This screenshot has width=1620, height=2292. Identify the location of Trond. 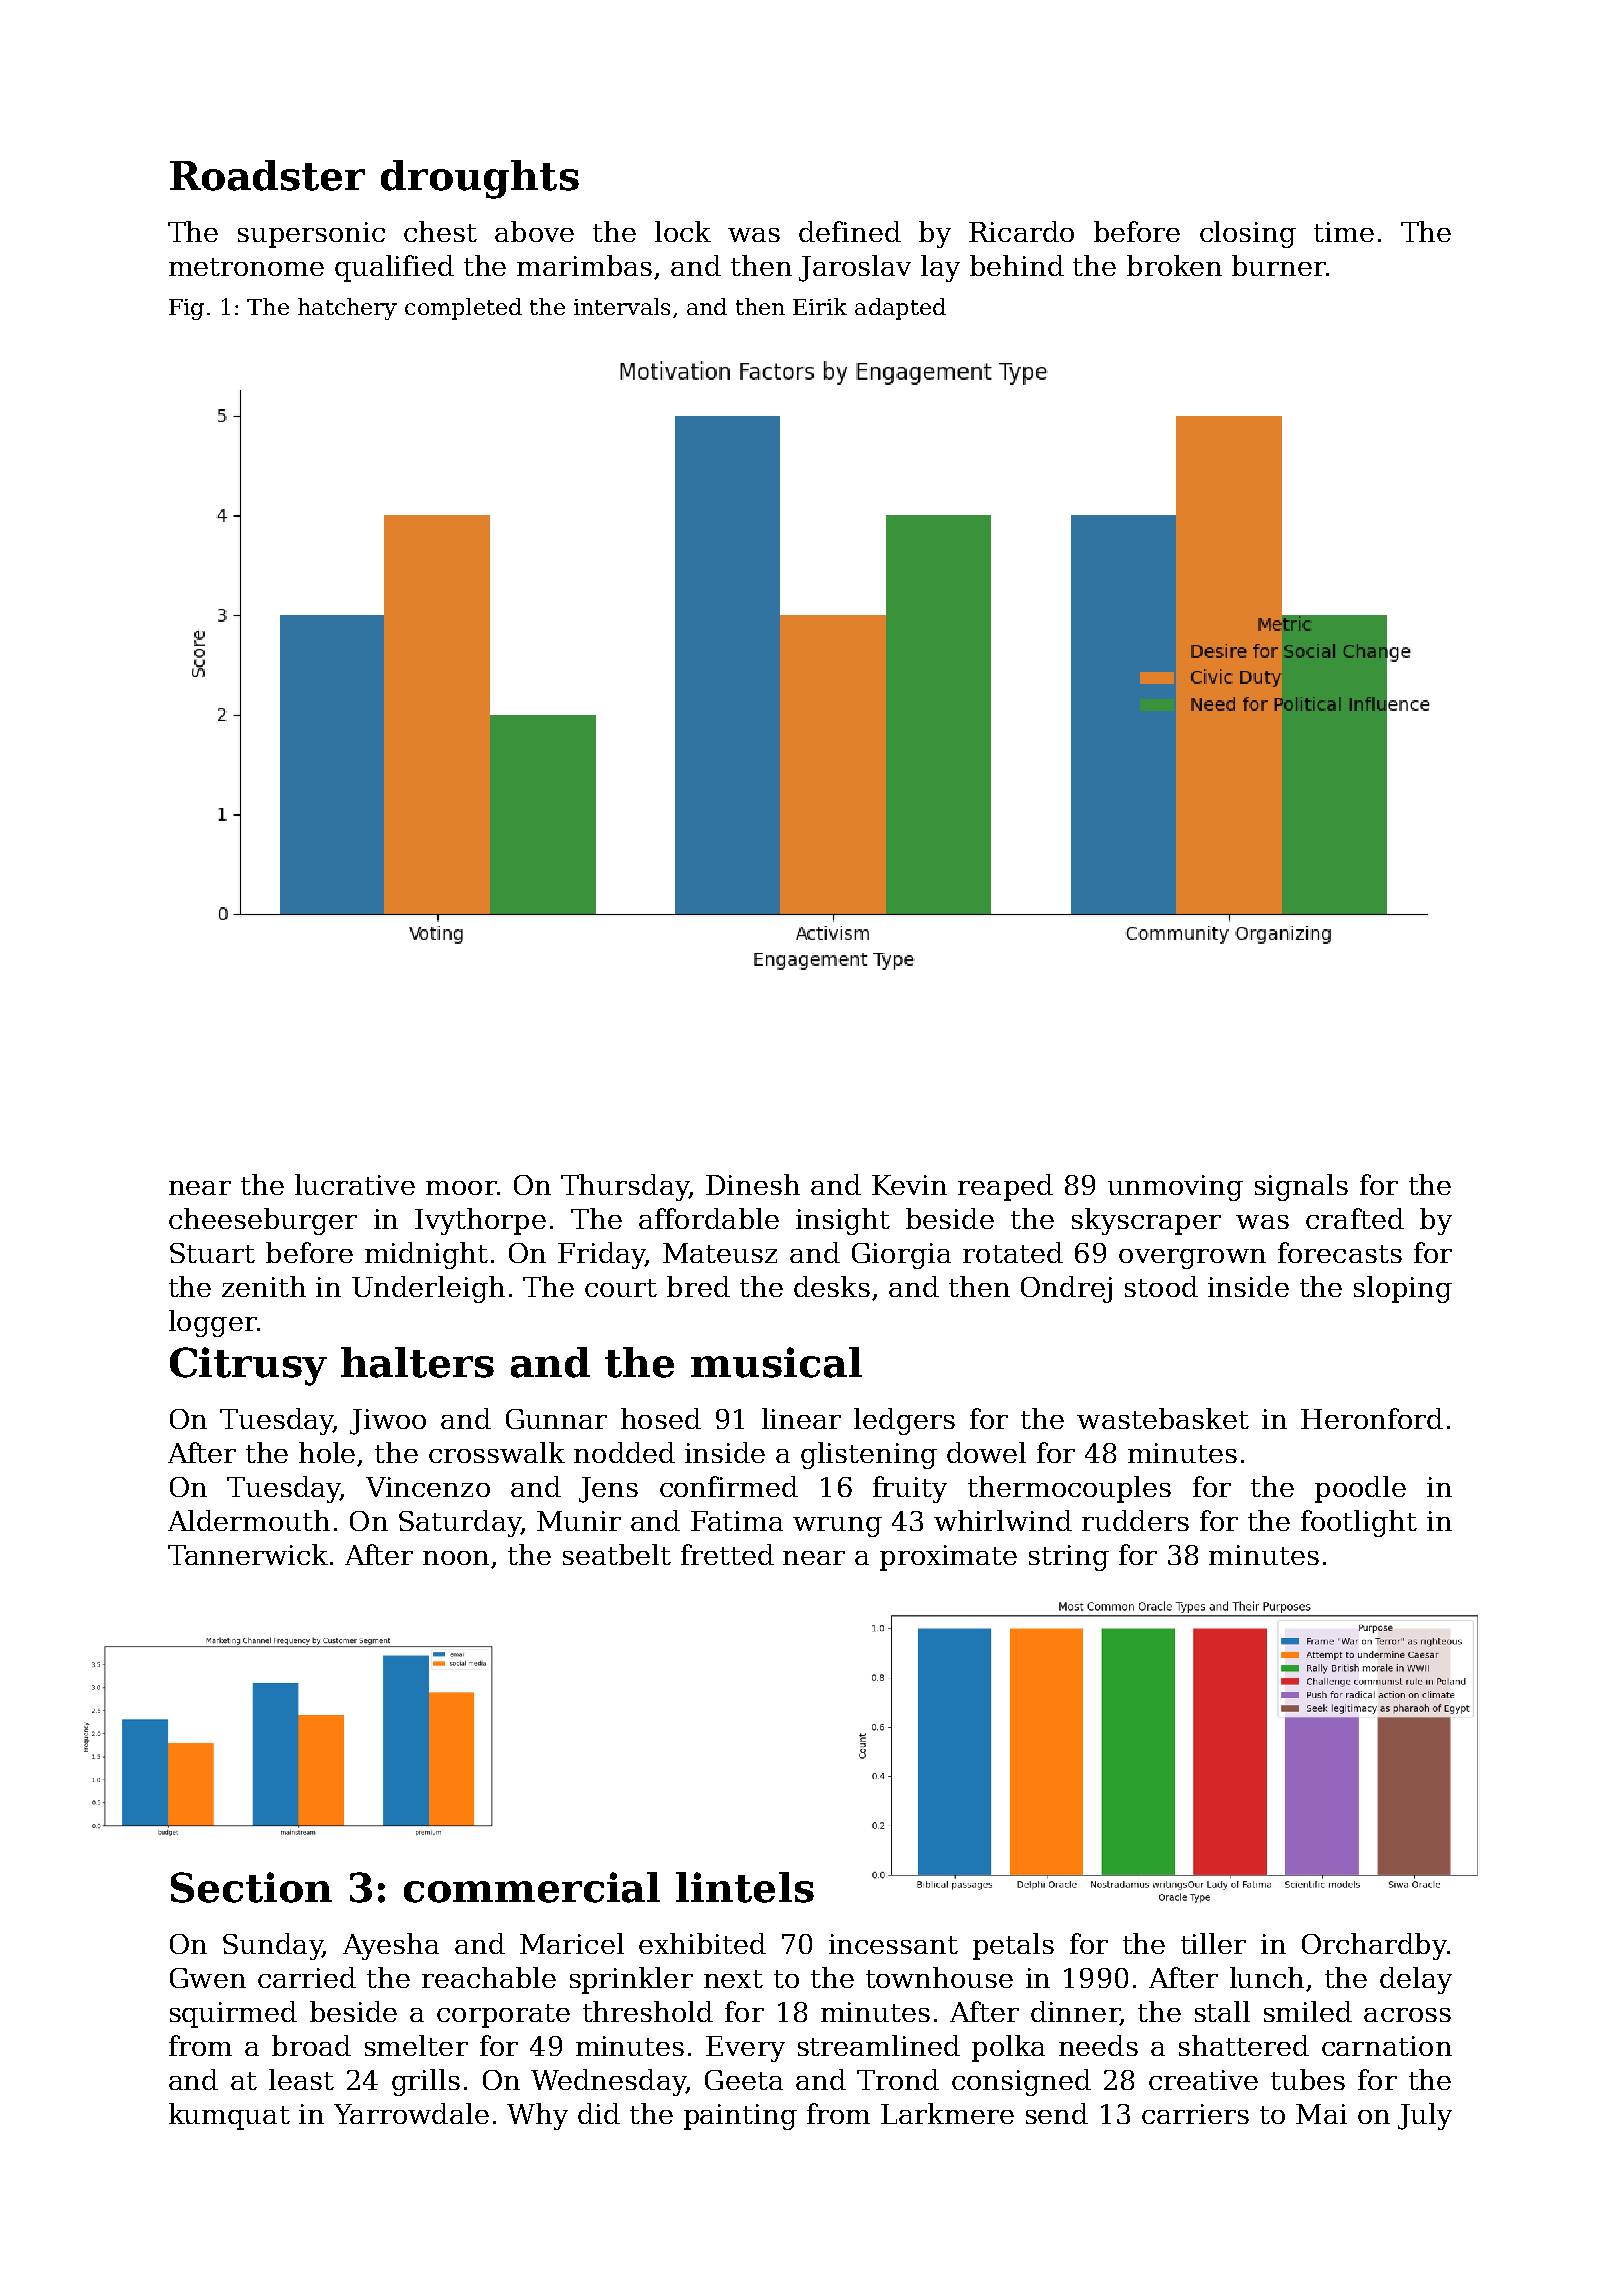
(898, 2079).
